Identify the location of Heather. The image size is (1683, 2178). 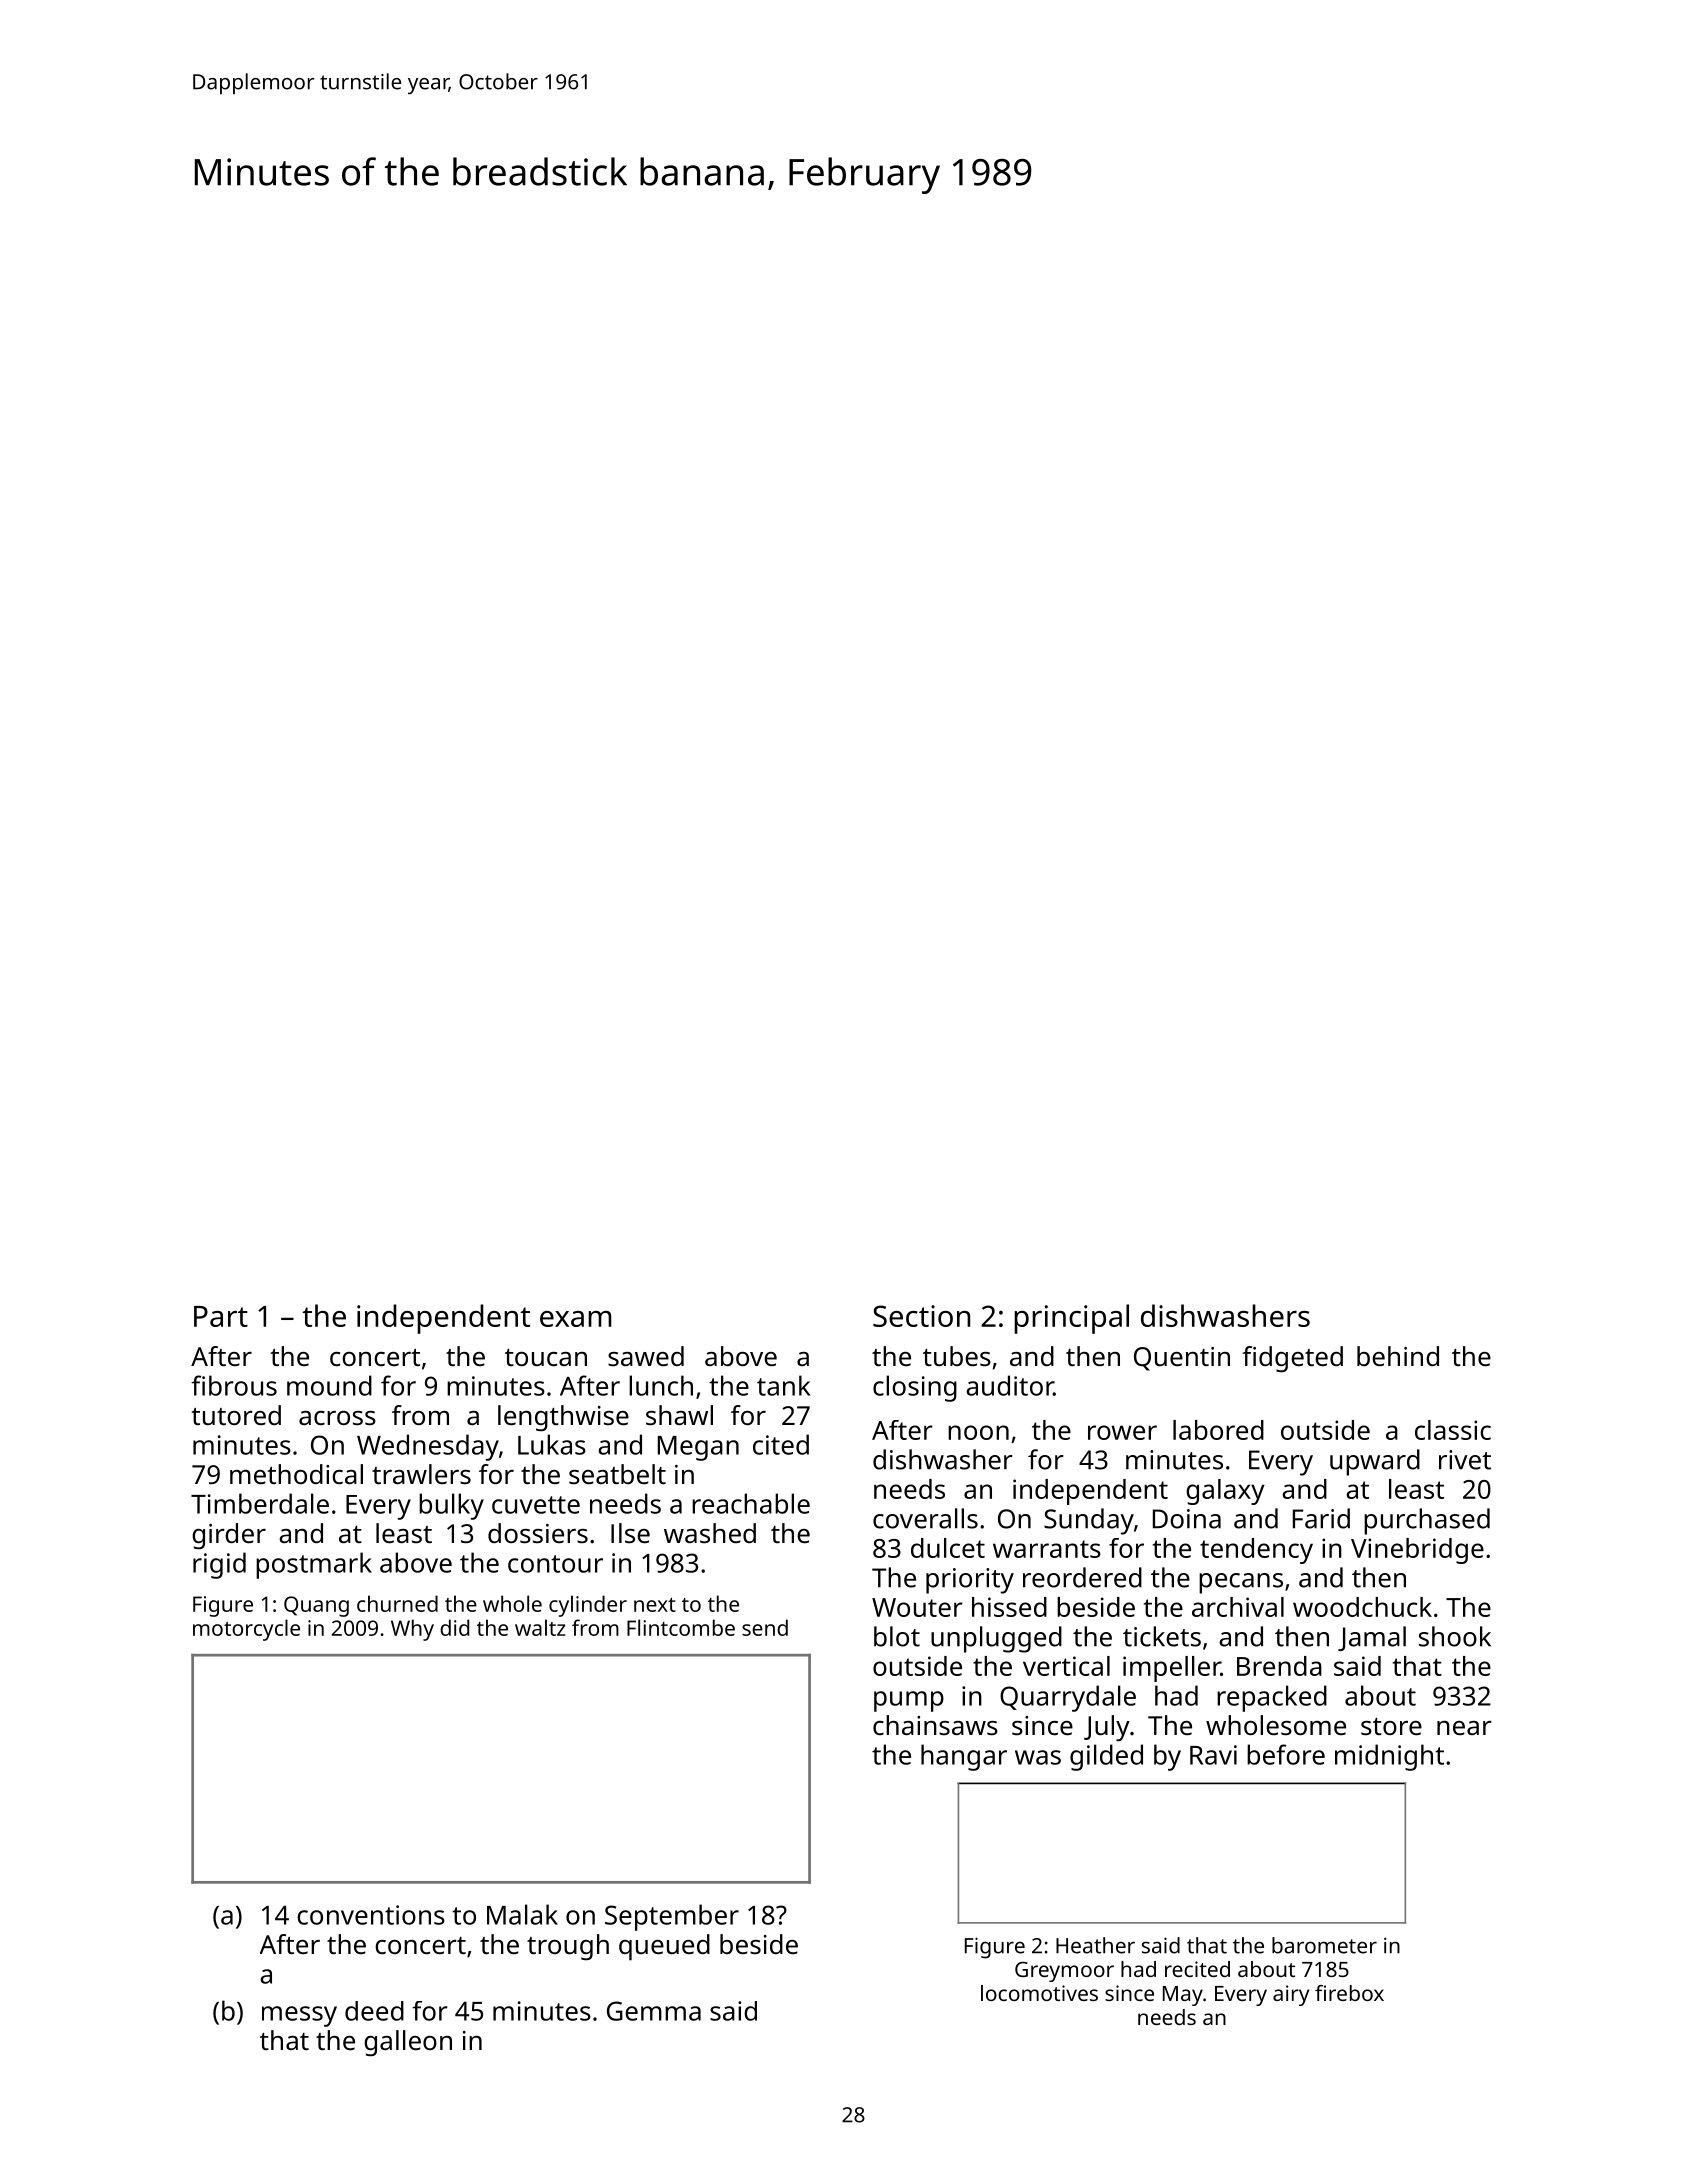
(1095, 1945).
